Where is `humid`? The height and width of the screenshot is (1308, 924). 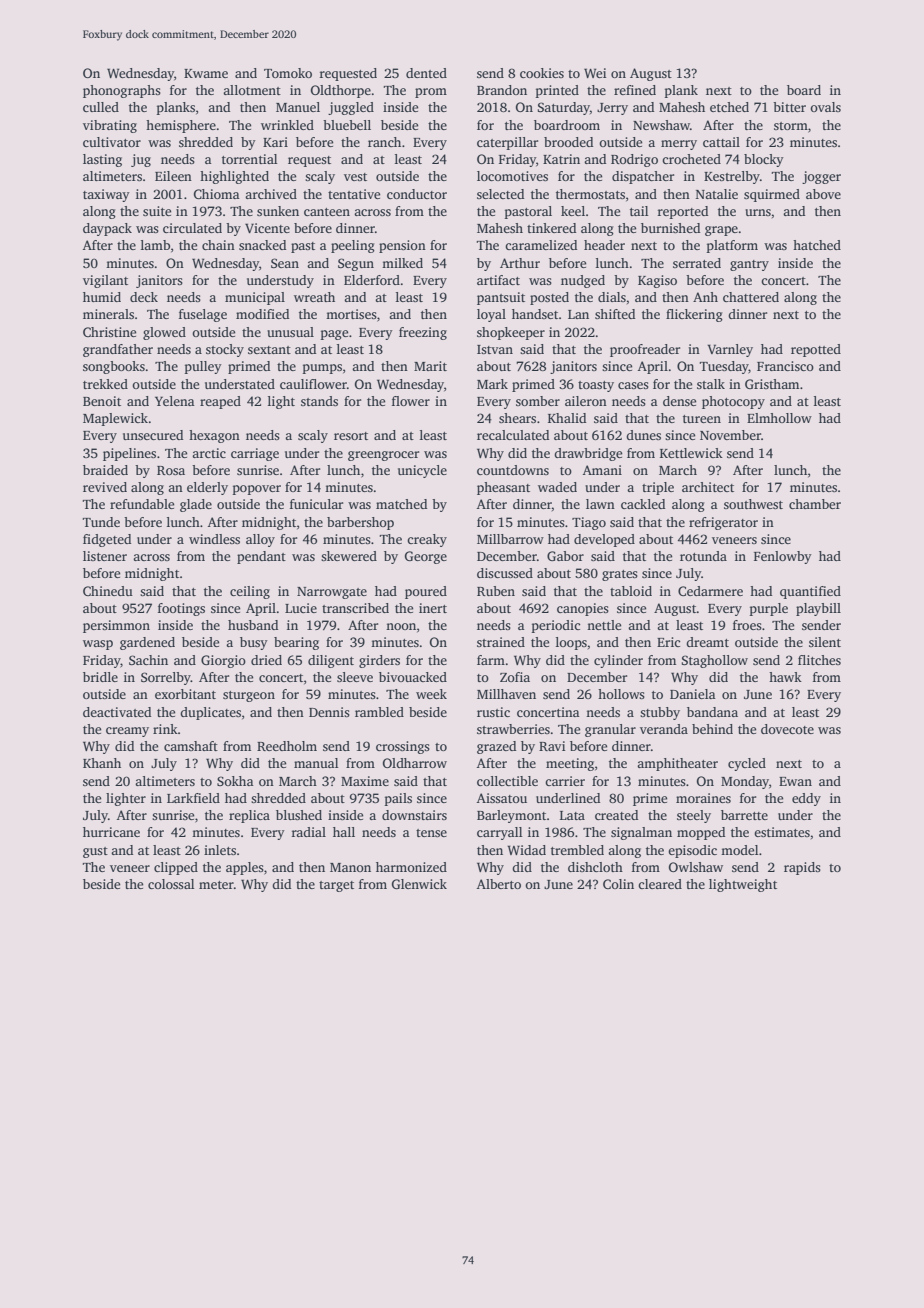
humid is located at coordinates (102, 297).
